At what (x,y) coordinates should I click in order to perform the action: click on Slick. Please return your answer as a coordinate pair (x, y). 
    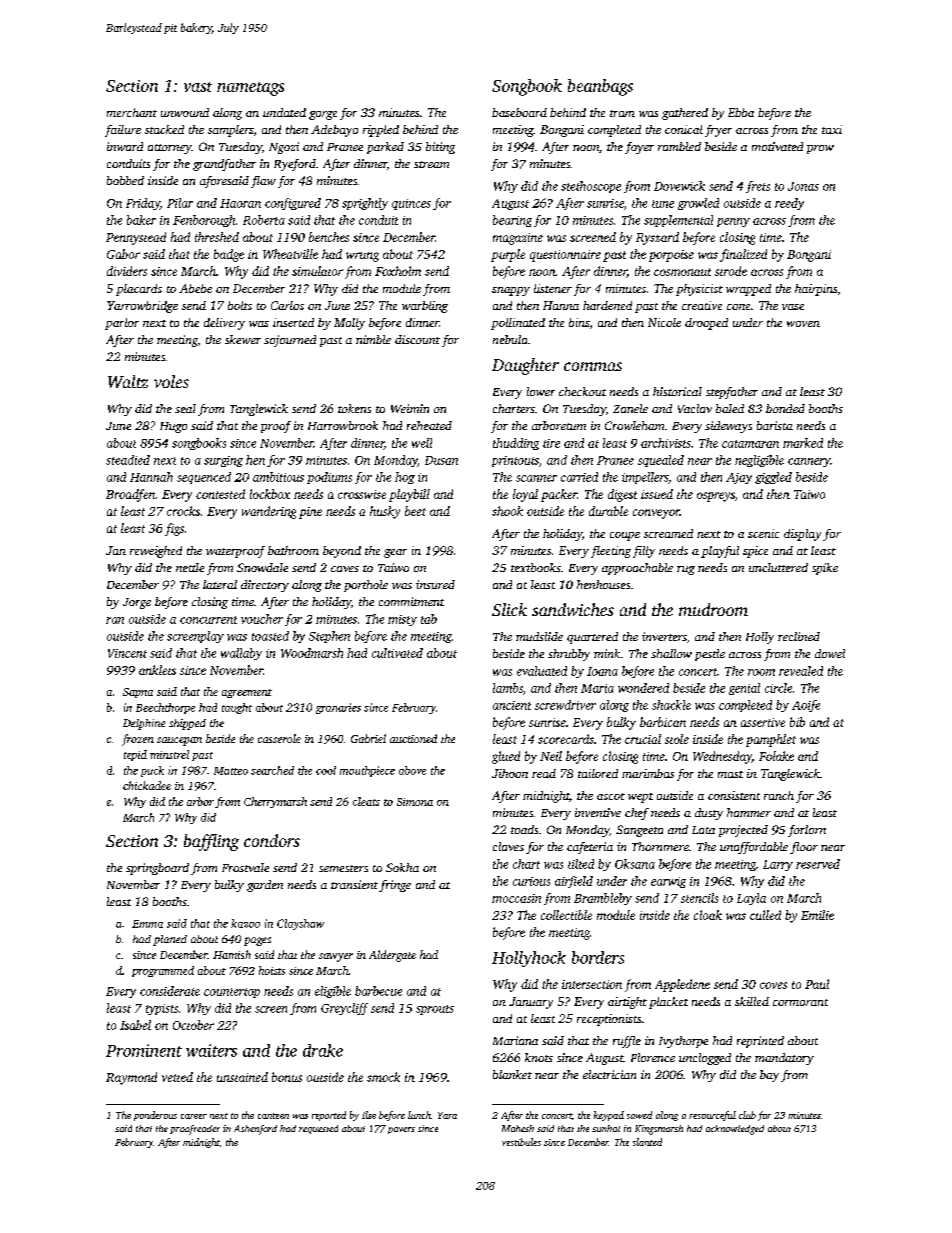
    Looking at the image, I should click on (509, 609).
